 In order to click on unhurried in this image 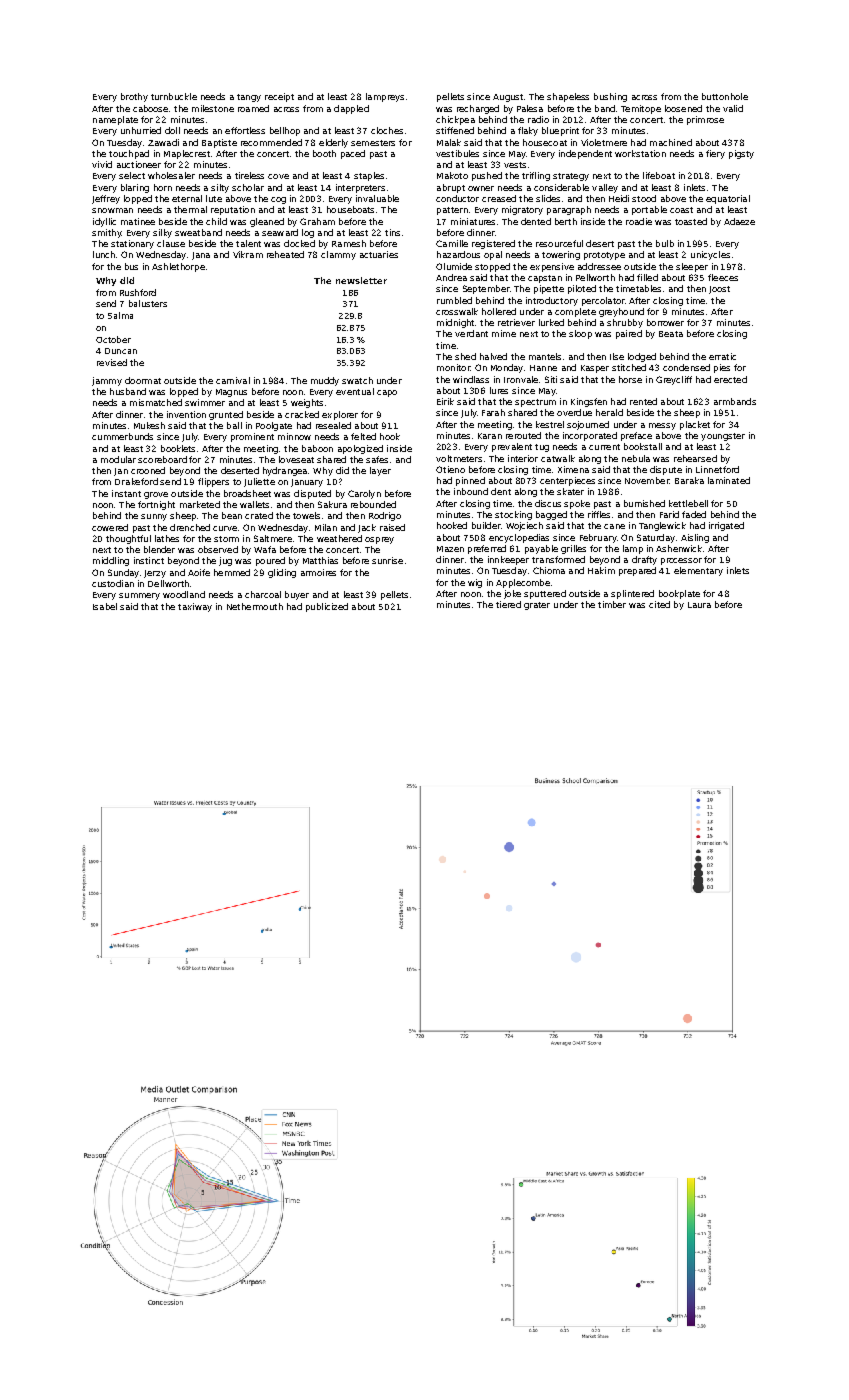, I will do `click(141, 130)`.
